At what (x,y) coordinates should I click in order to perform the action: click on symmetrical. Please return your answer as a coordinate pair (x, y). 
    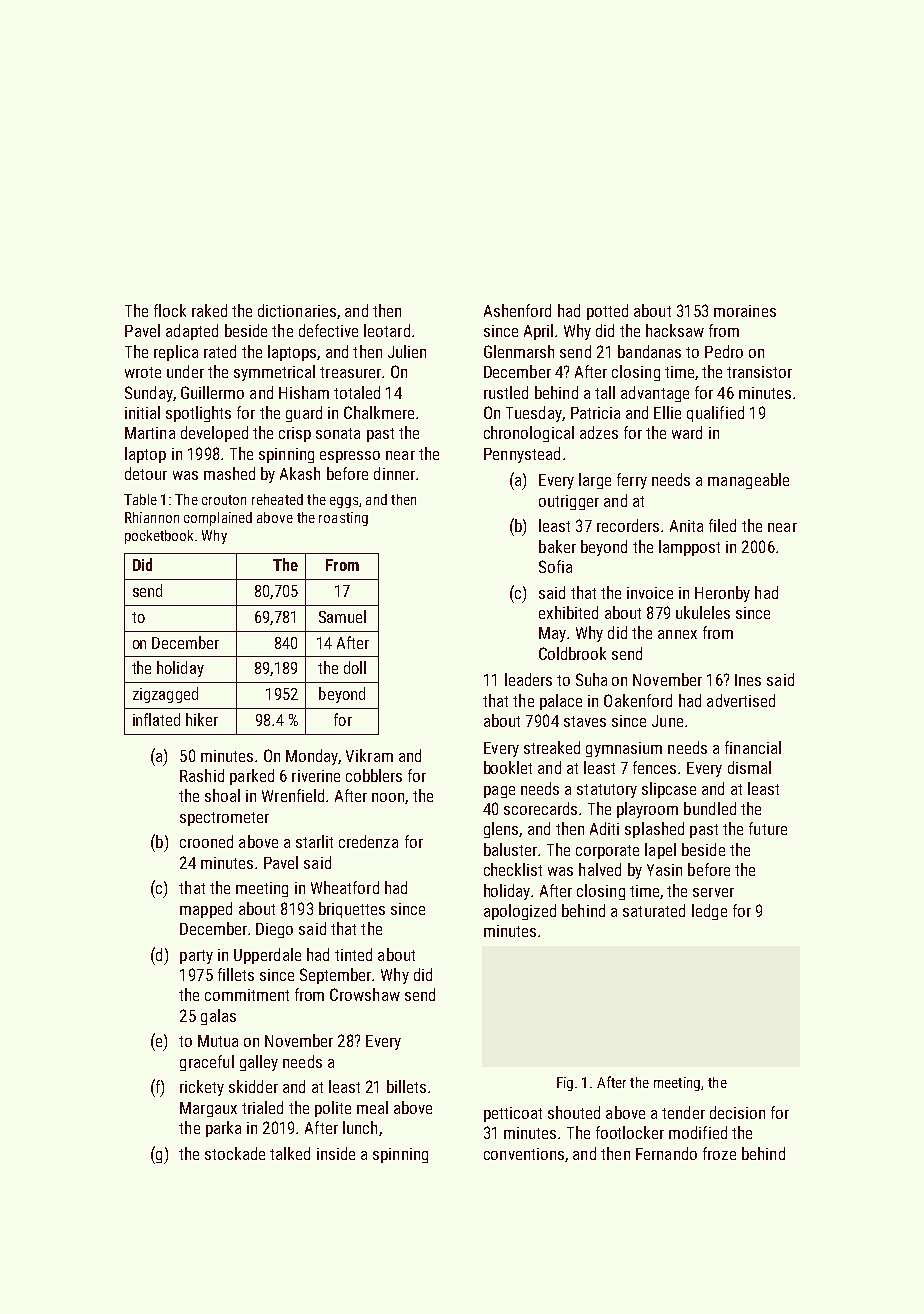
    Looking at the image, I should click on (274, 373).
